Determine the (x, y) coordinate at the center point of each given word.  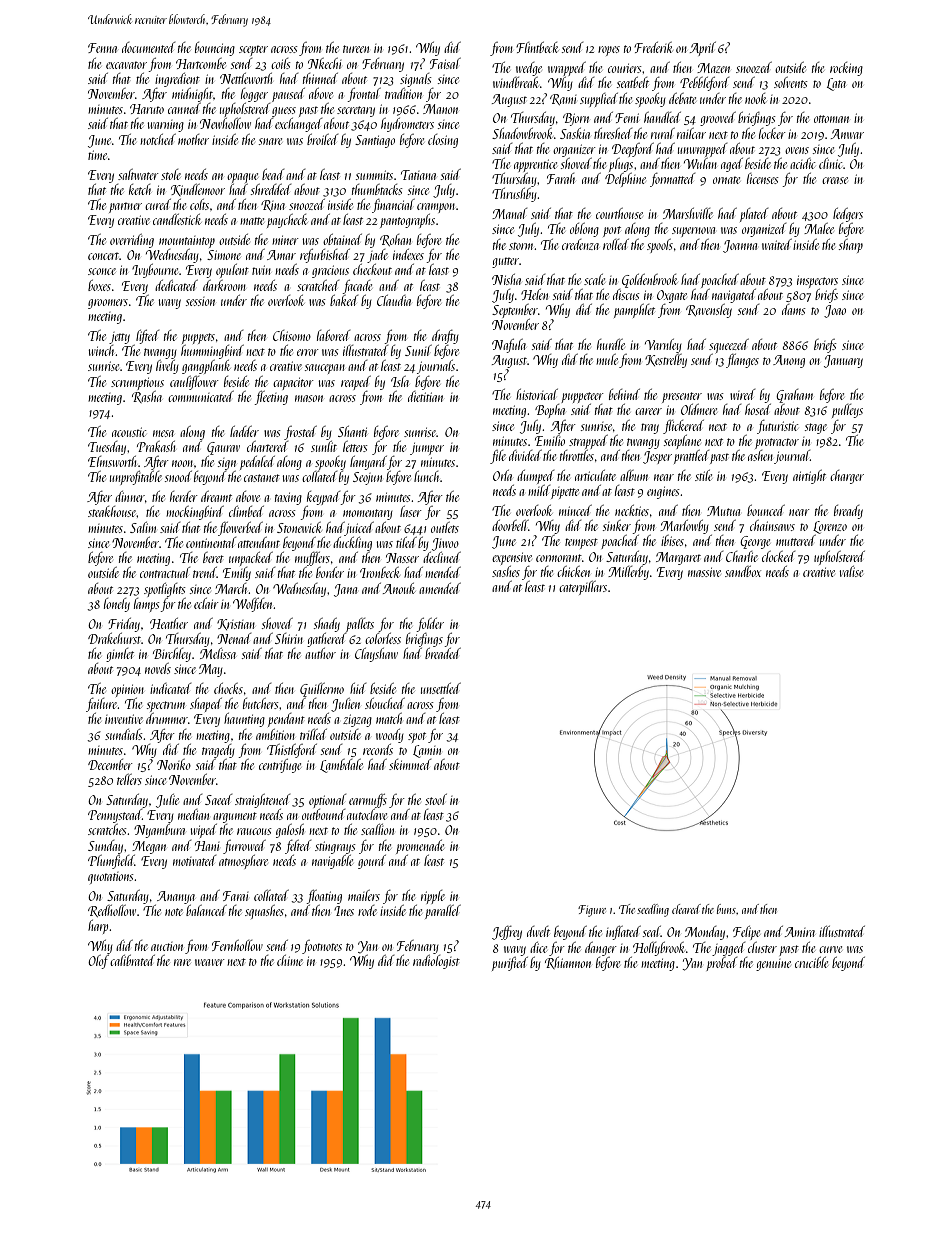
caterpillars (583, 588)
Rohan (395, 240)
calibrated (132, 960)
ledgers (848, 215)
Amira (800, 932)
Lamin (427, 751)
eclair (206, 603)
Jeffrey (507, 933)
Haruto (147, 109)
